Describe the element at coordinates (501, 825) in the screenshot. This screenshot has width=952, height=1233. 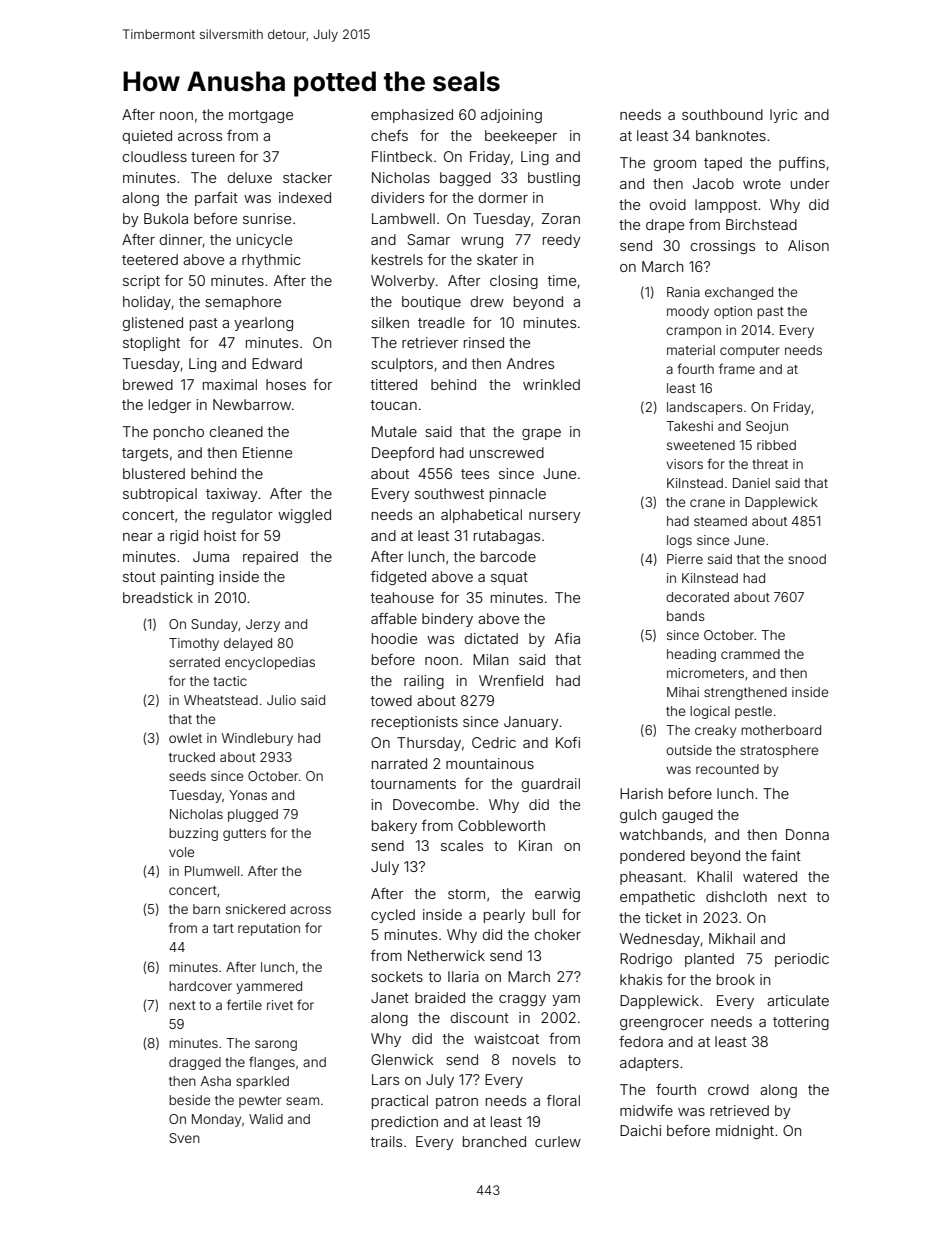
I see `Cobbleworth` at that location.
